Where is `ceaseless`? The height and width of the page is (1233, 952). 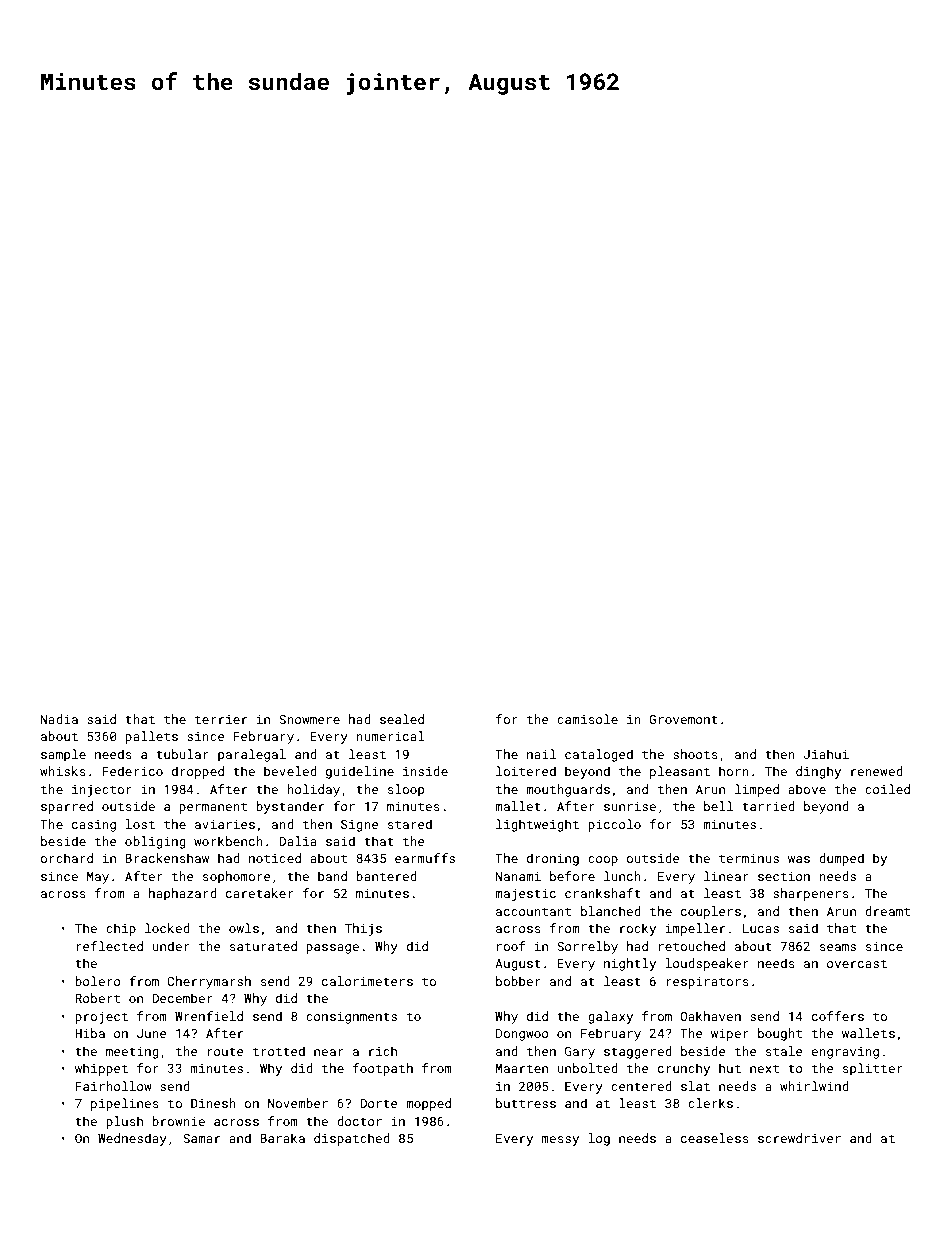 ceaseless is located at coordinates (715, 1138).
